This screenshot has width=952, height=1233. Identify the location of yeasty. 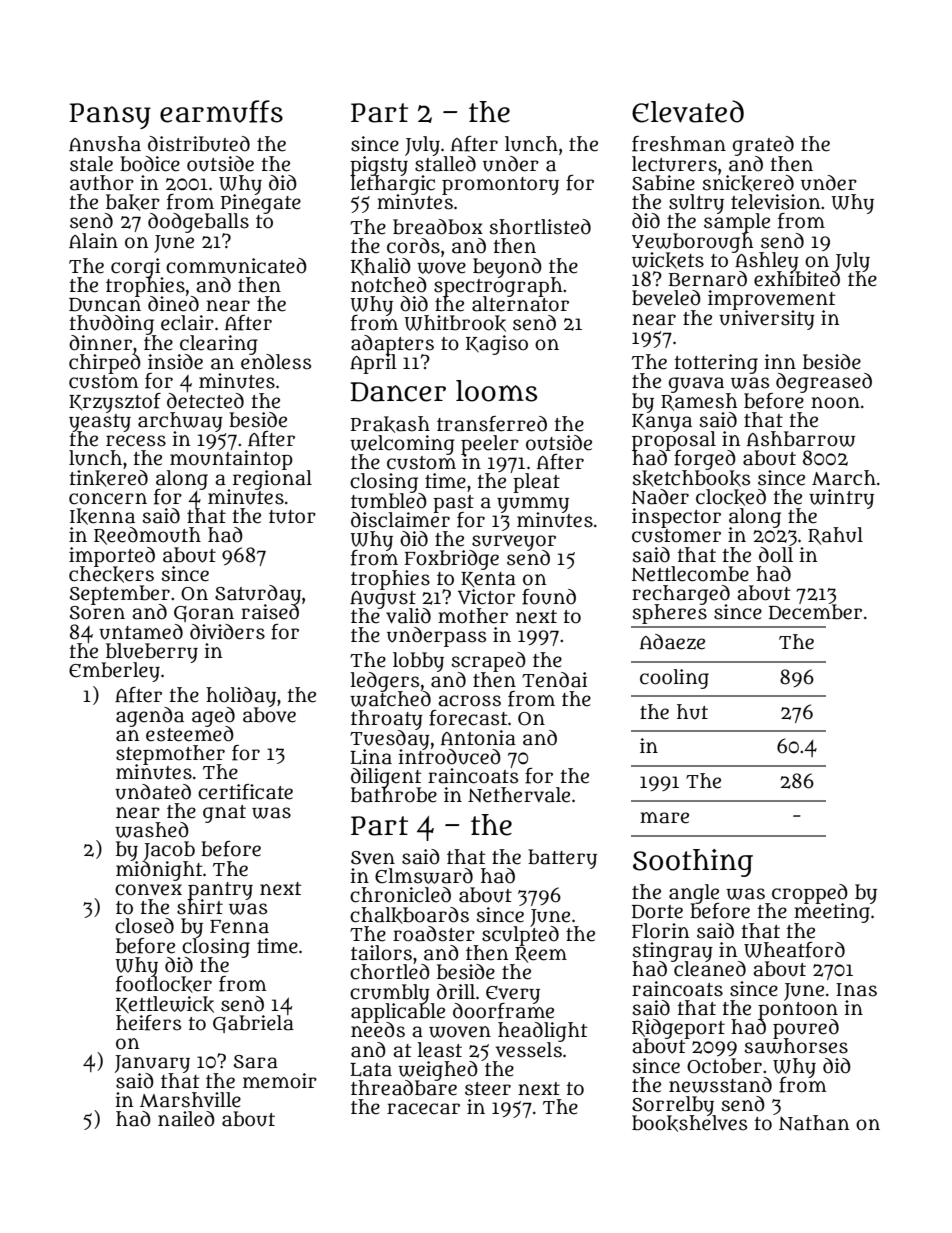
(100, 423).
